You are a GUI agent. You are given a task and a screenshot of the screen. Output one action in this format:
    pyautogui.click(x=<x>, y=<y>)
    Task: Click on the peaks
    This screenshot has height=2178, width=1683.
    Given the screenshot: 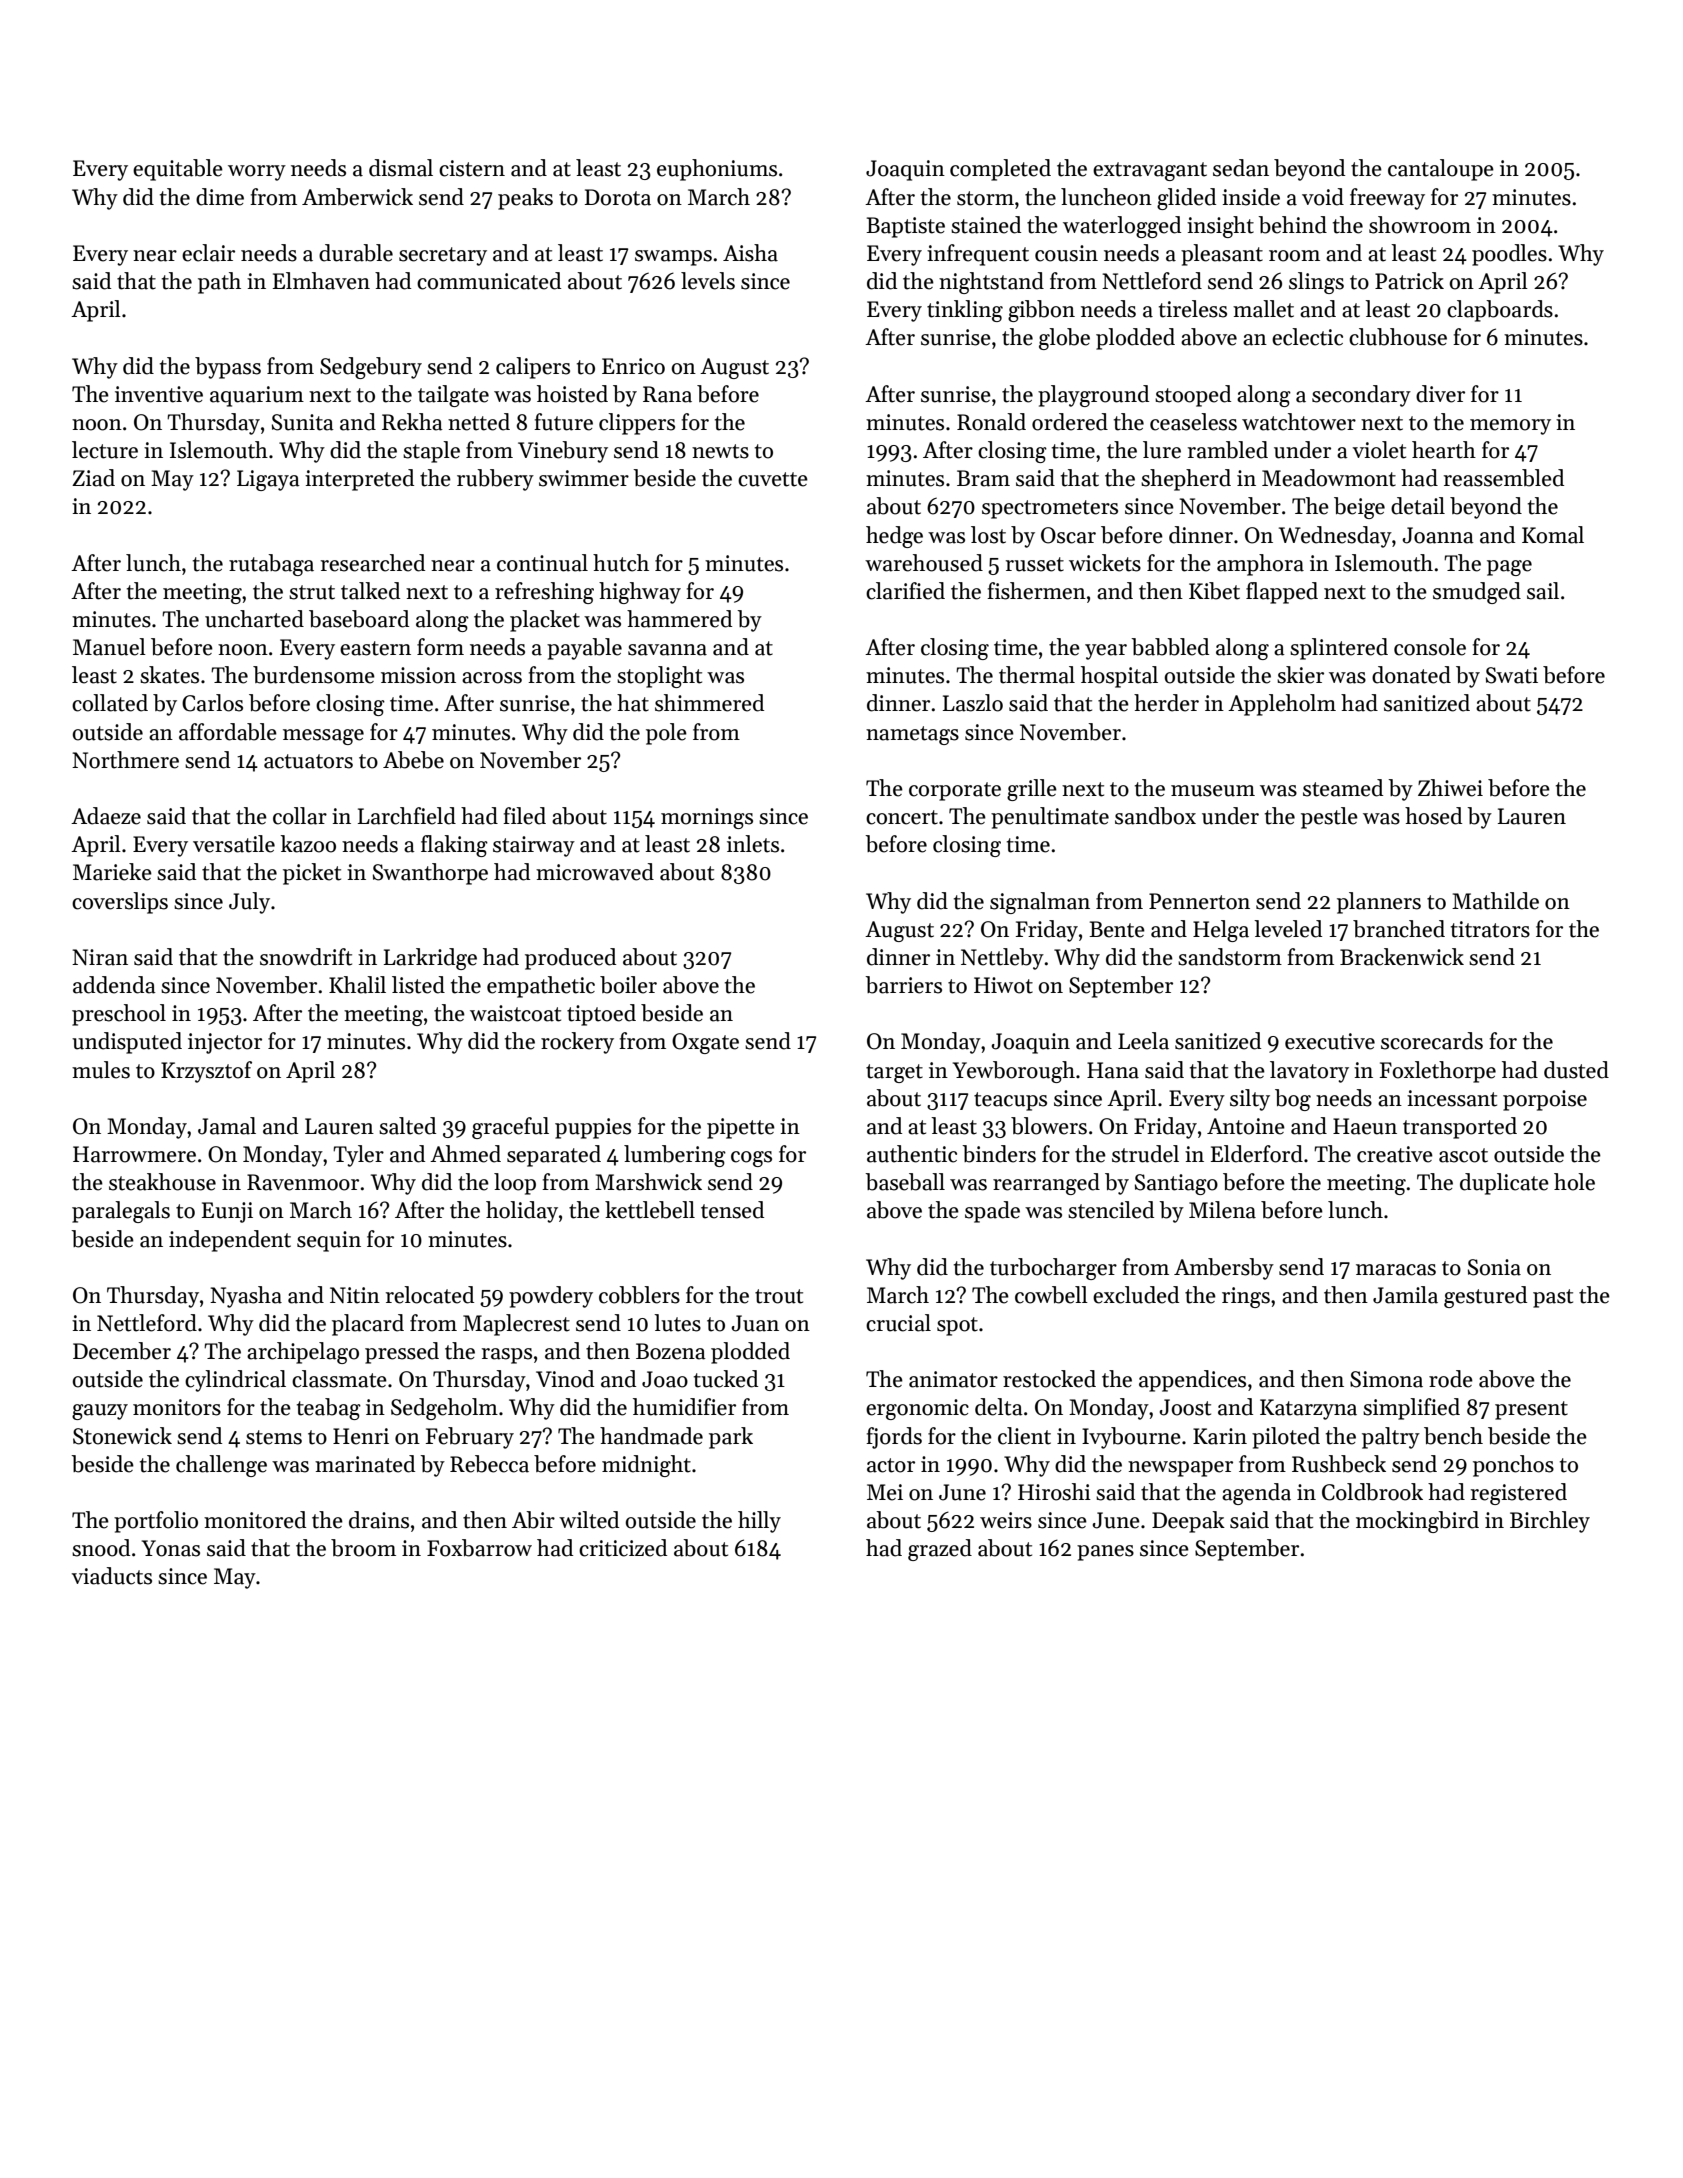 What is the action you would take?
    pyautogui.click(x=525, y=199)
